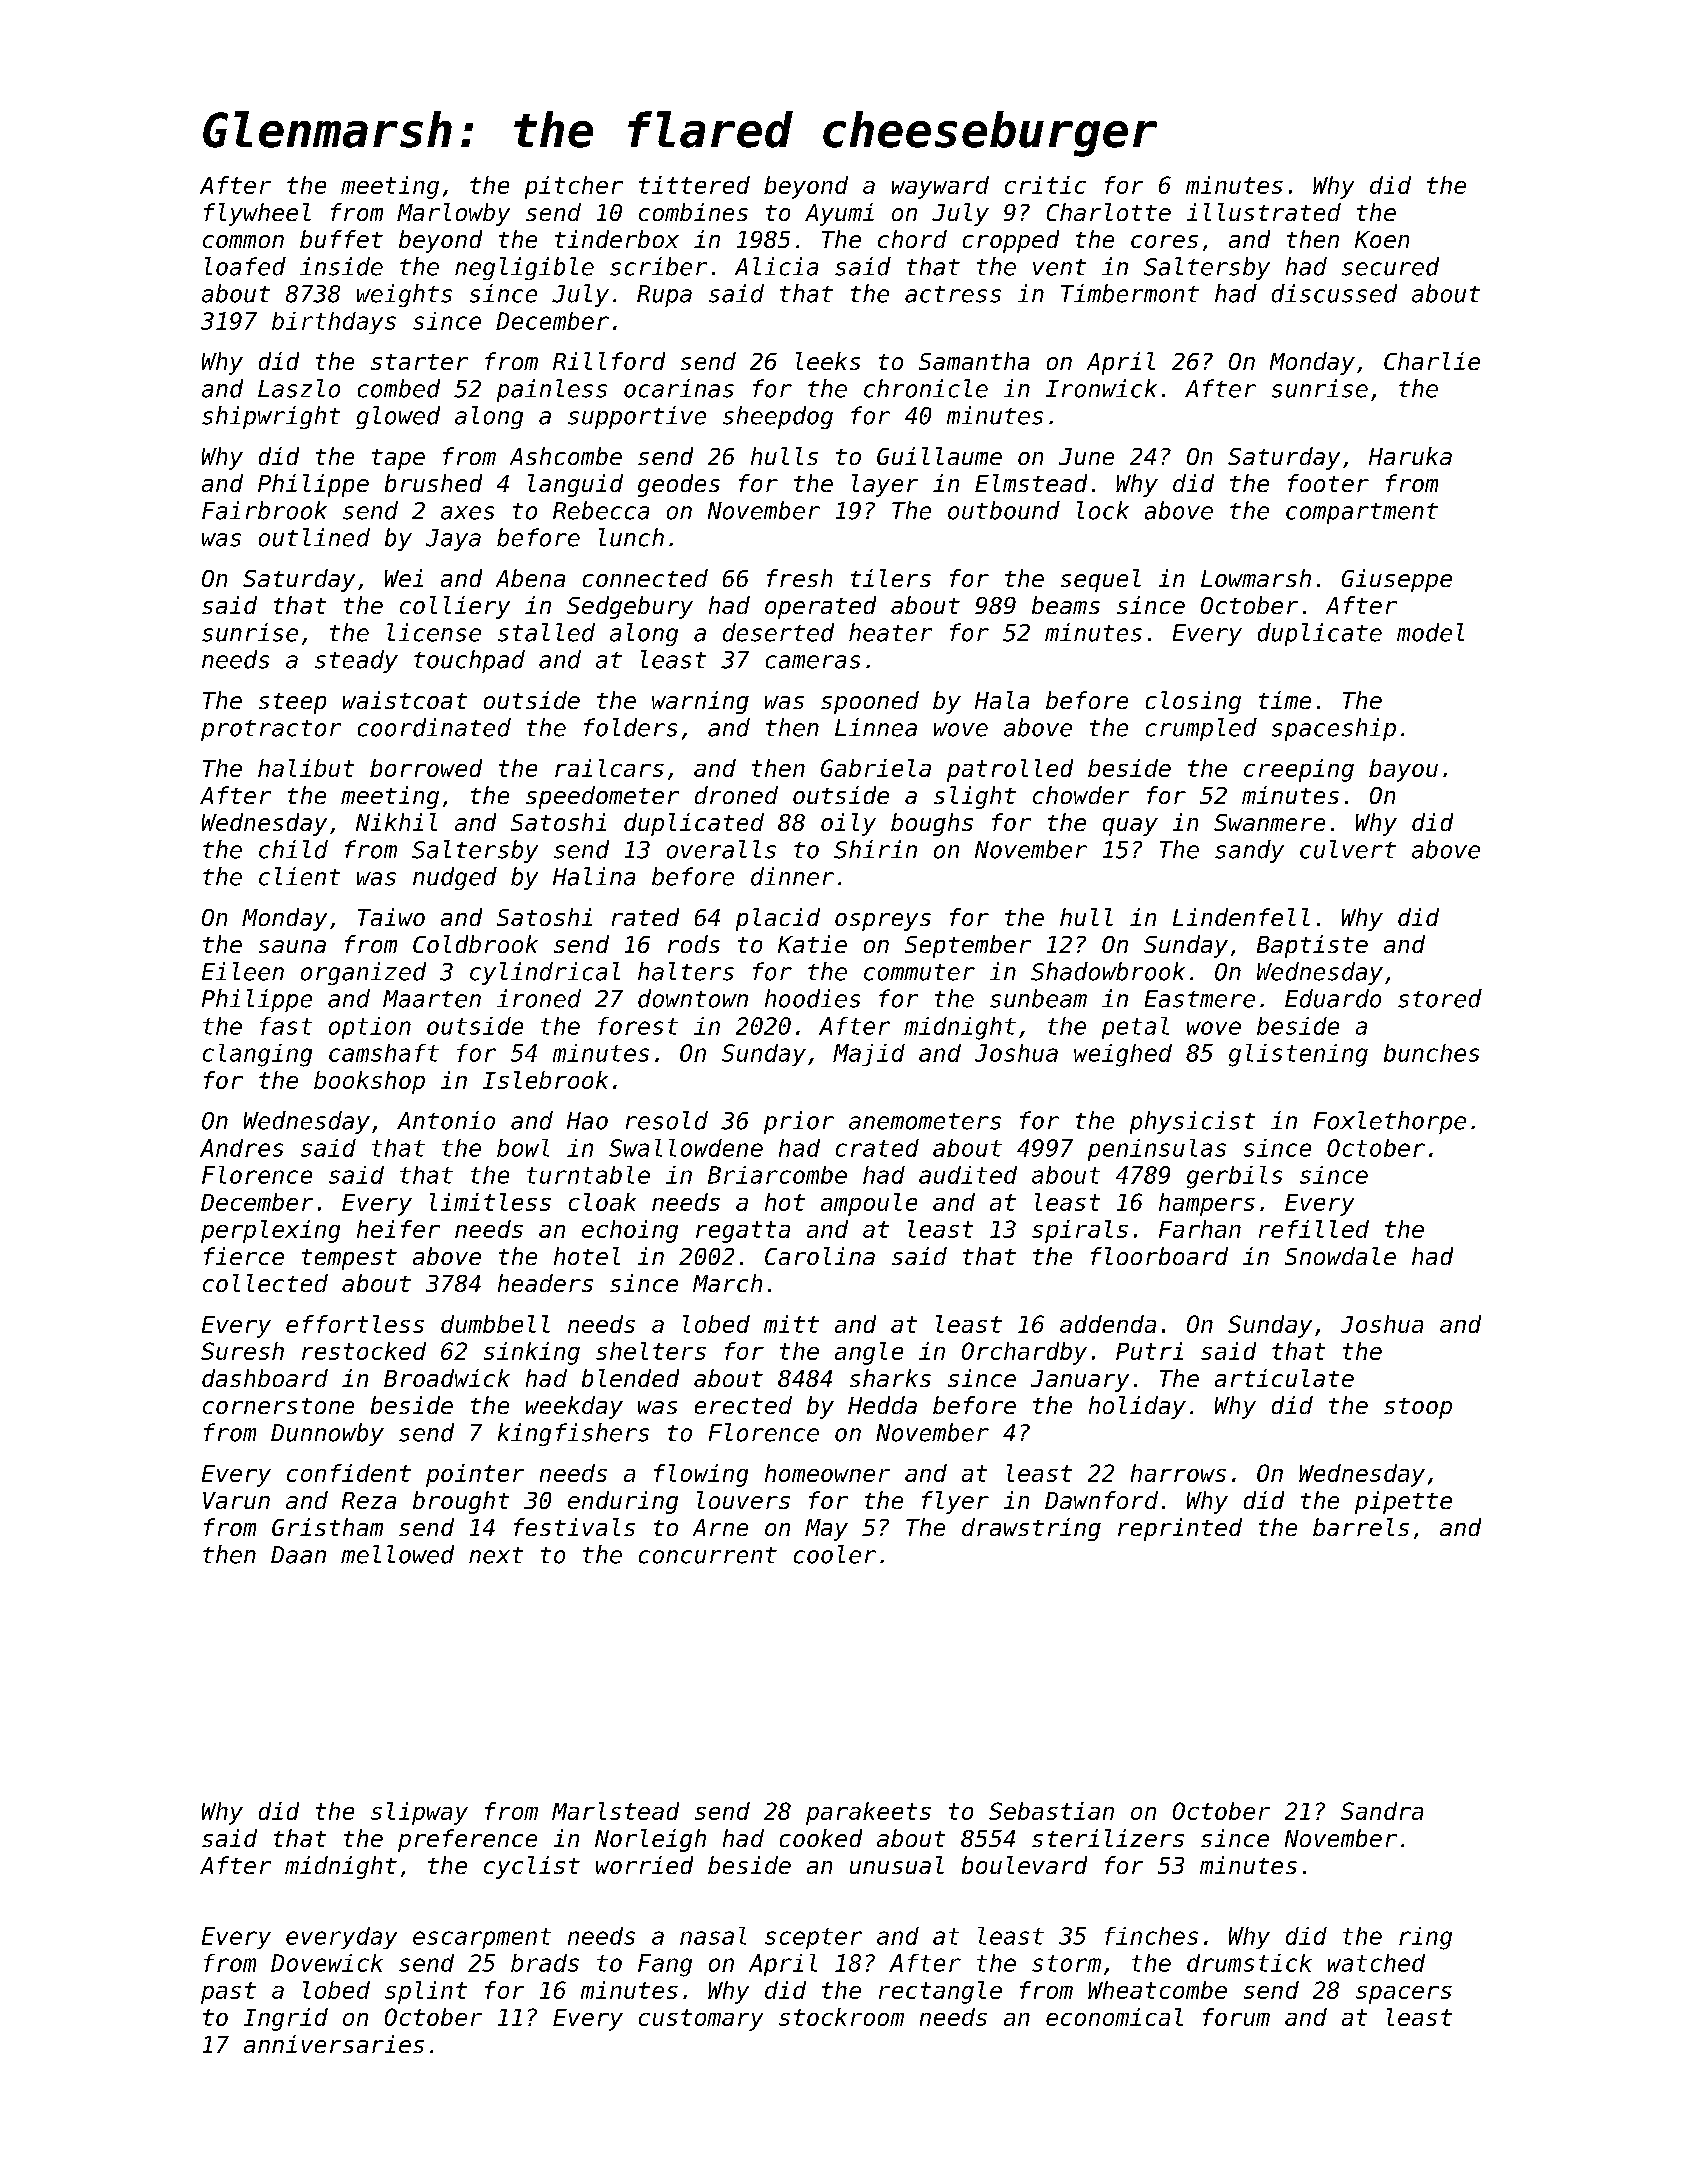 The width and height of the image is (1683, 2178). I want to click on physicist, so click(1192, 1122).
